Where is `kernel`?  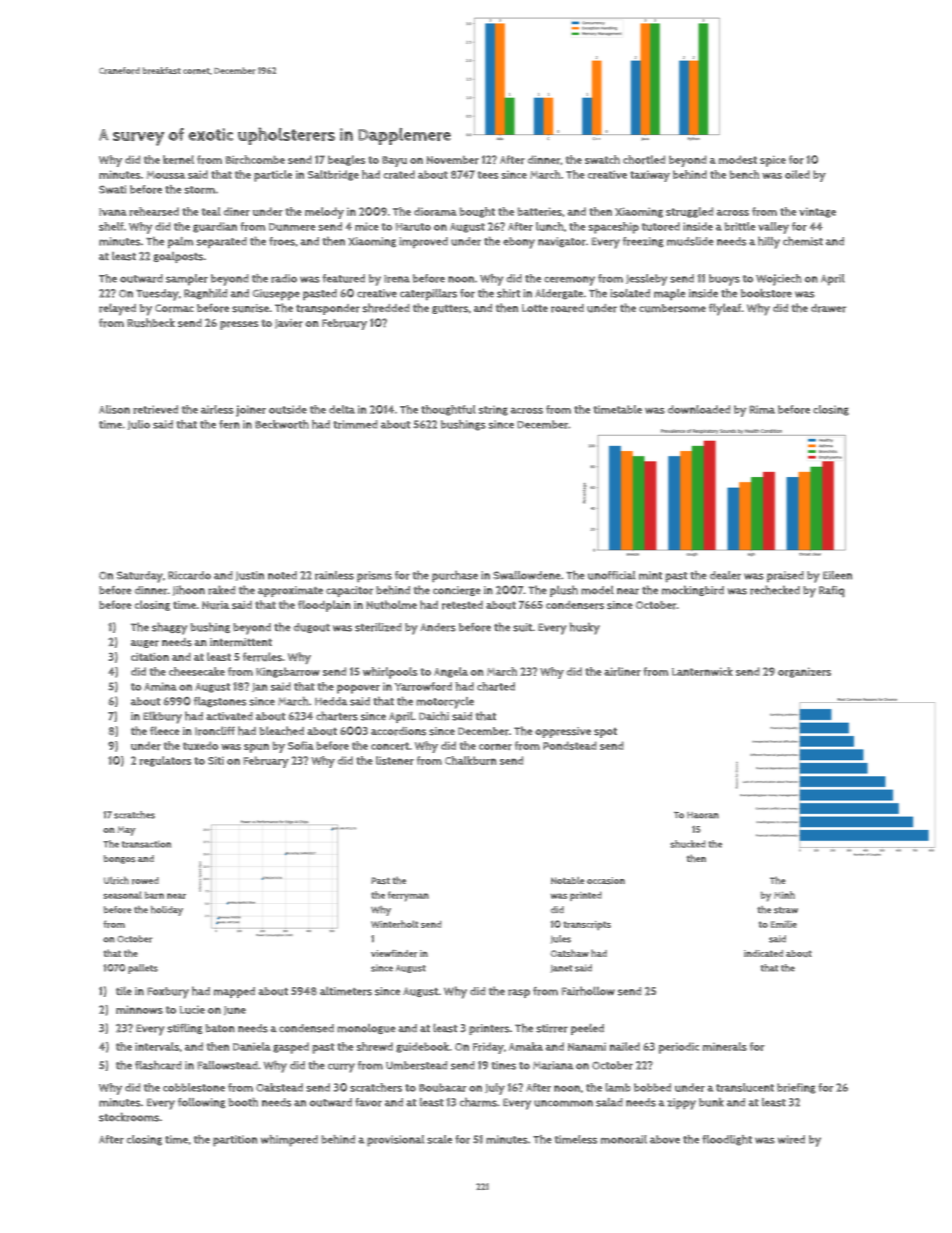
kernel is located at coordinates (178, 159).
